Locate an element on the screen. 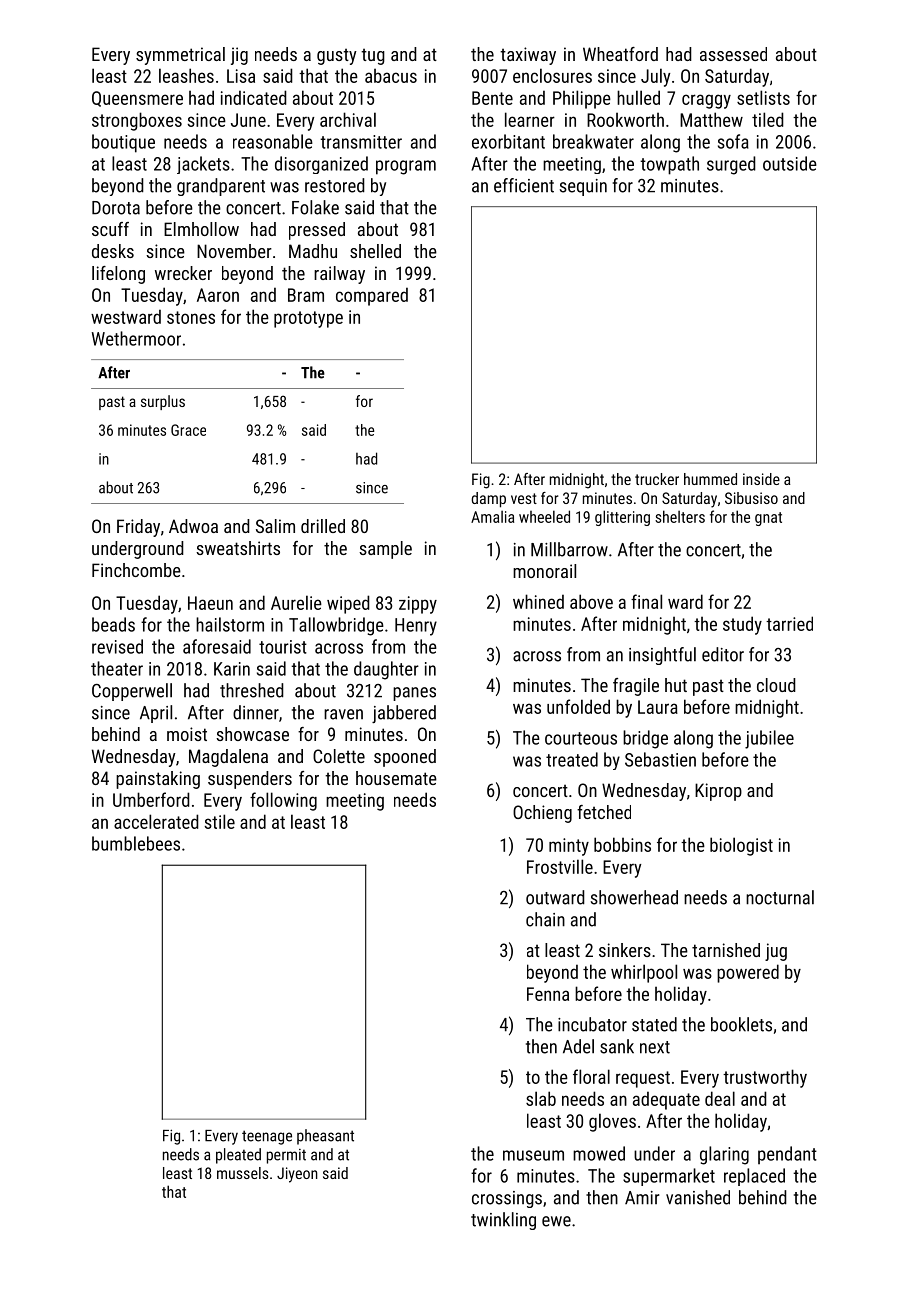  showerhead is located at coordinates (634, 897).
